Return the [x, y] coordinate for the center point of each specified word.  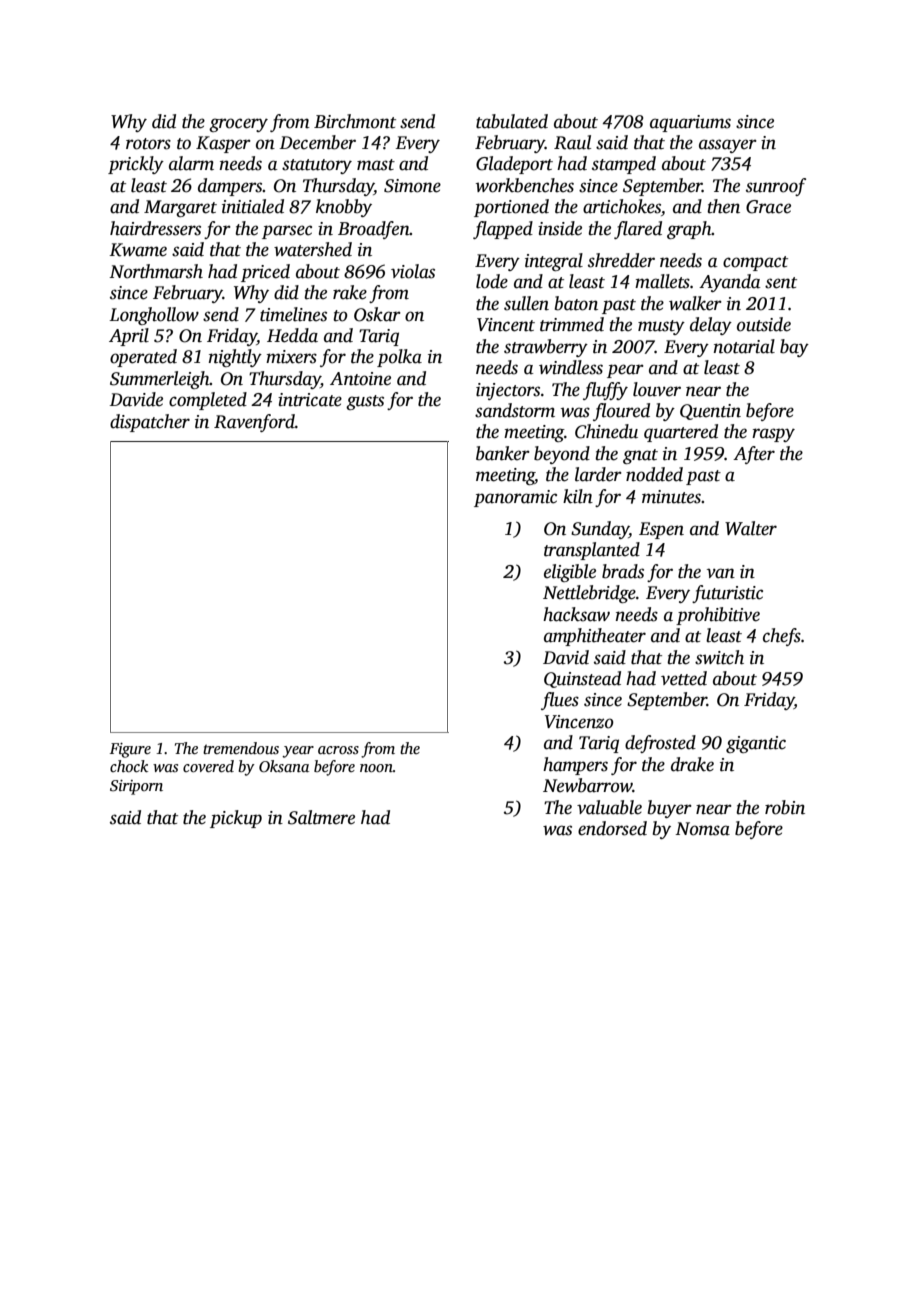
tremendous [241, 748]
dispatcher [150, 423]
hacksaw [576, 614]
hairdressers [155, 228]
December [318, 142]
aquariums [690, 123]
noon [376, 768]
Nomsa [702, 829]
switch [719, 657]
